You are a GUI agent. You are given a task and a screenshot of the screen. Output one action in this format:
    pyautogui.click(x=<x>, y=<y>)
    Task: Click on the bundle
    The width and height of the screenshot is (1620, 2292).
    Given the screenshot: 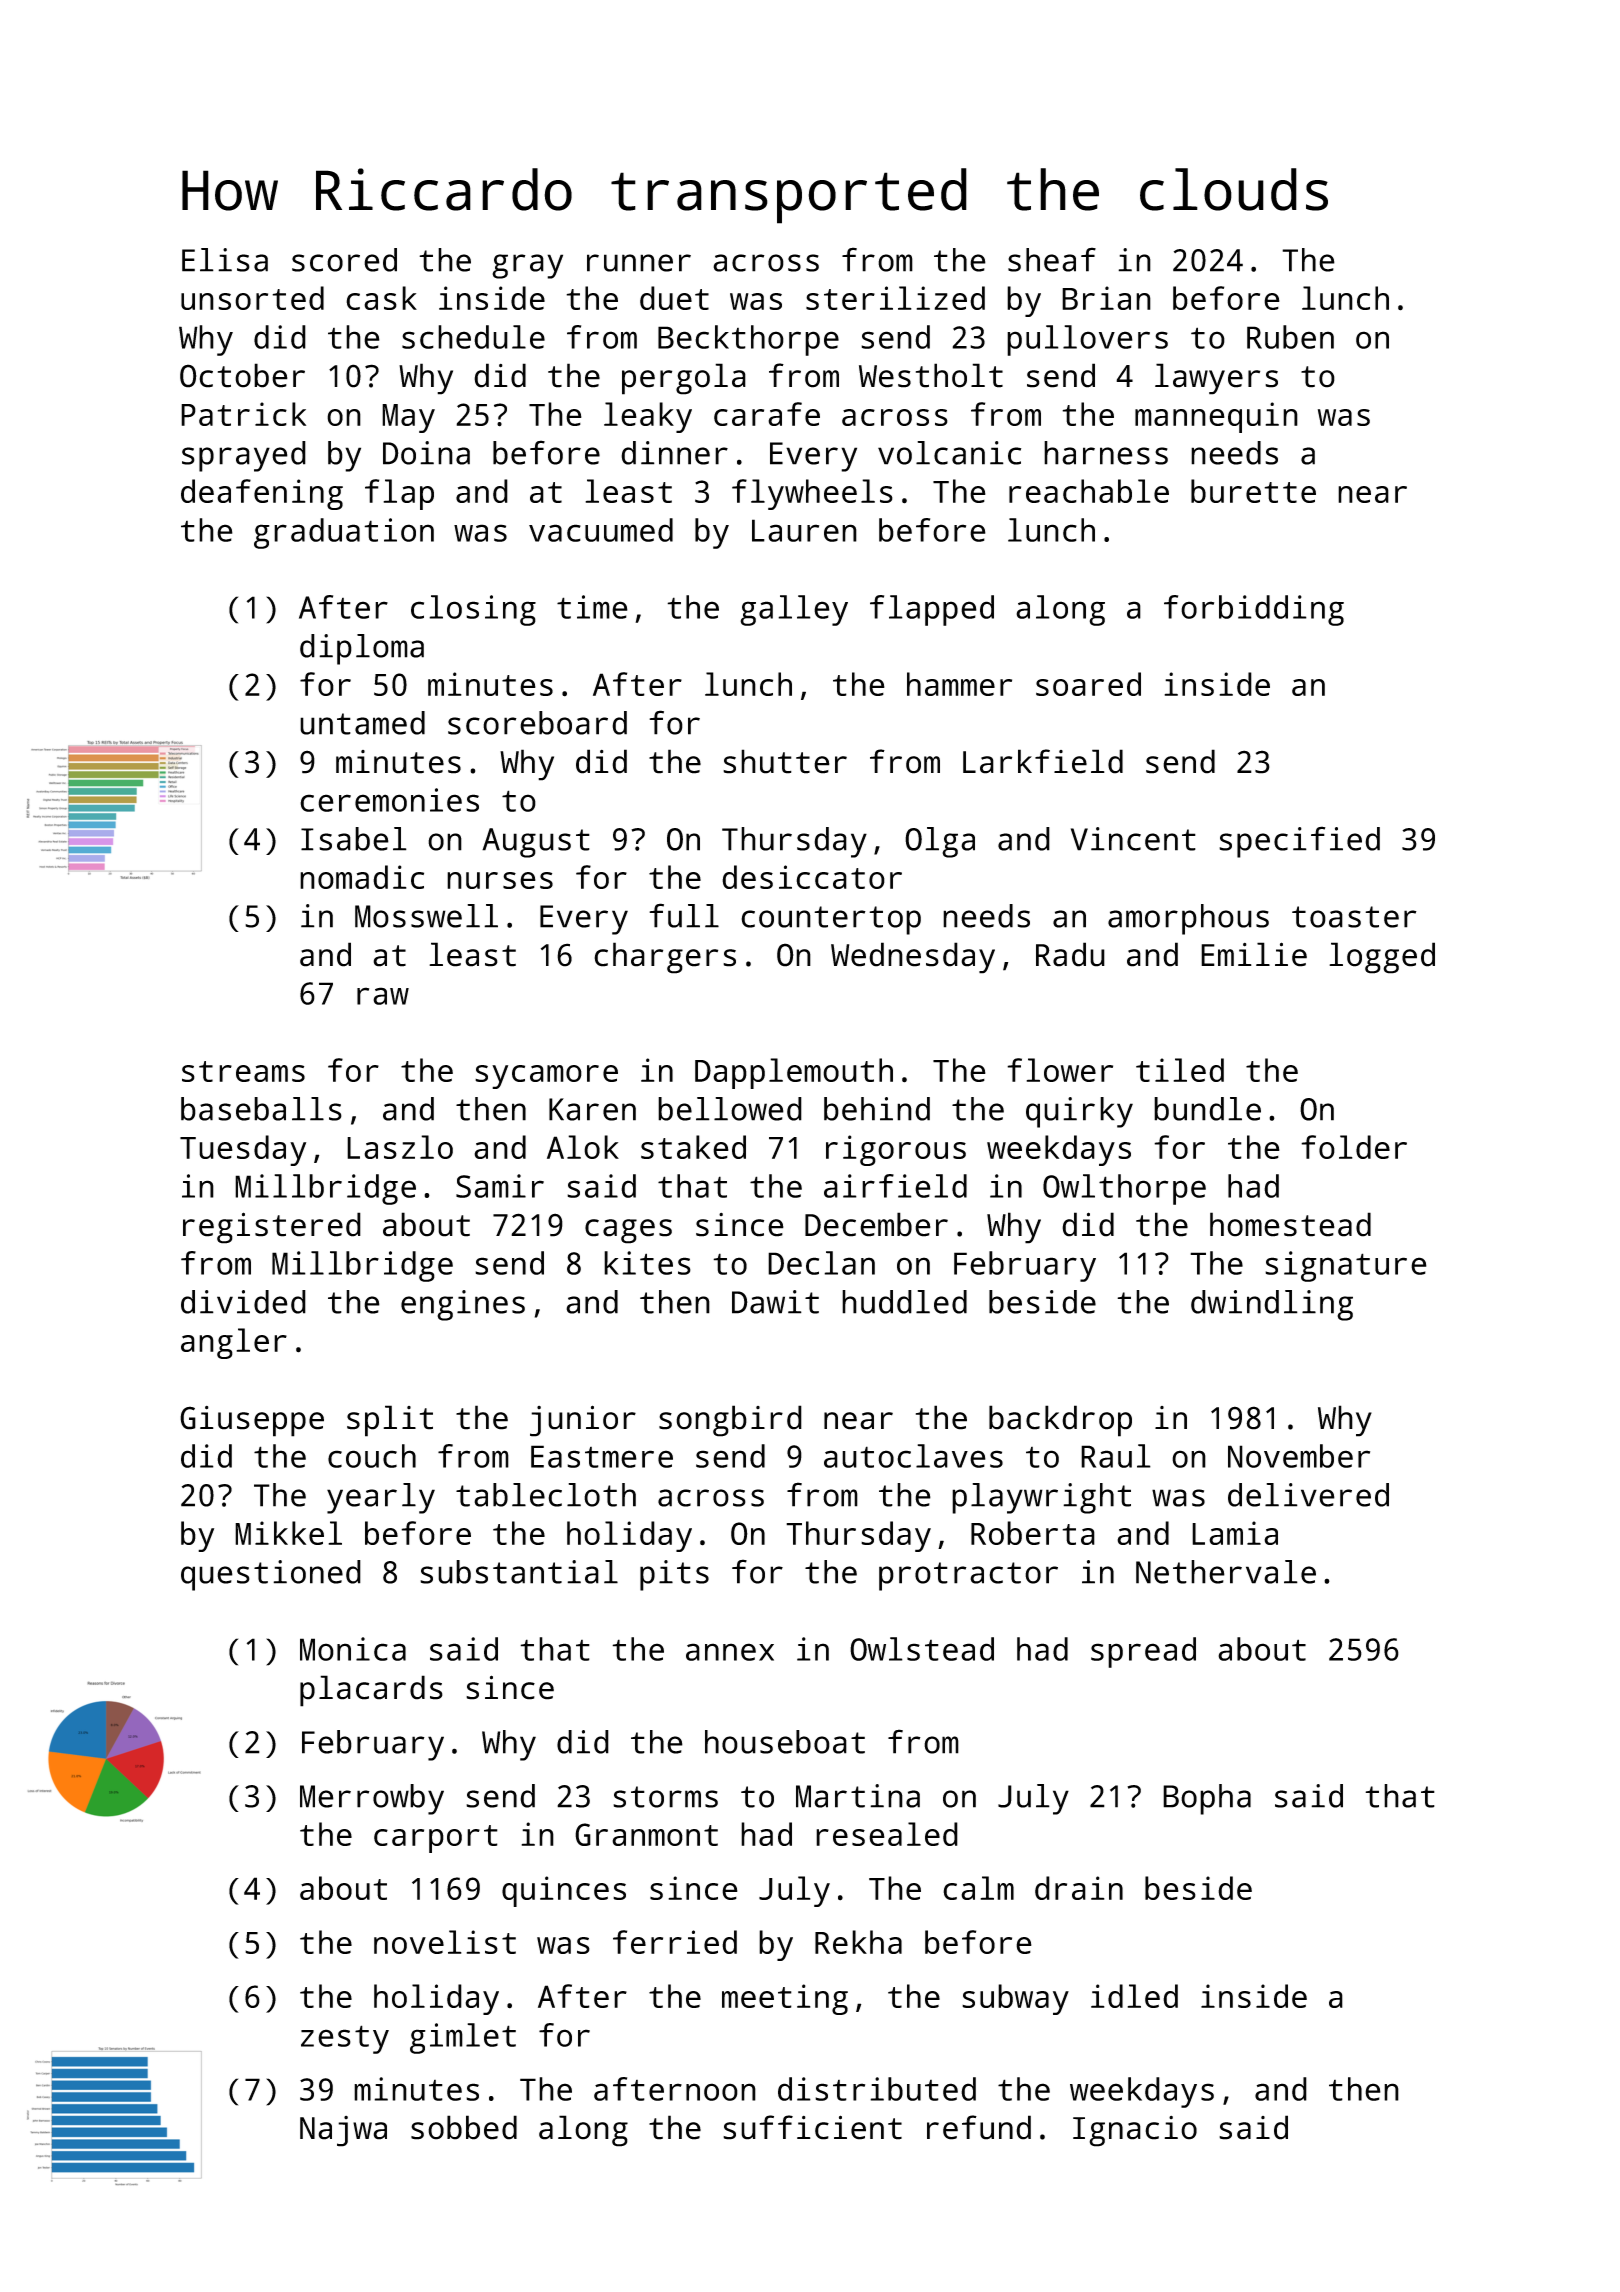 What is the action you would take?
    pyautogui.click(x=1207, y=1109)
